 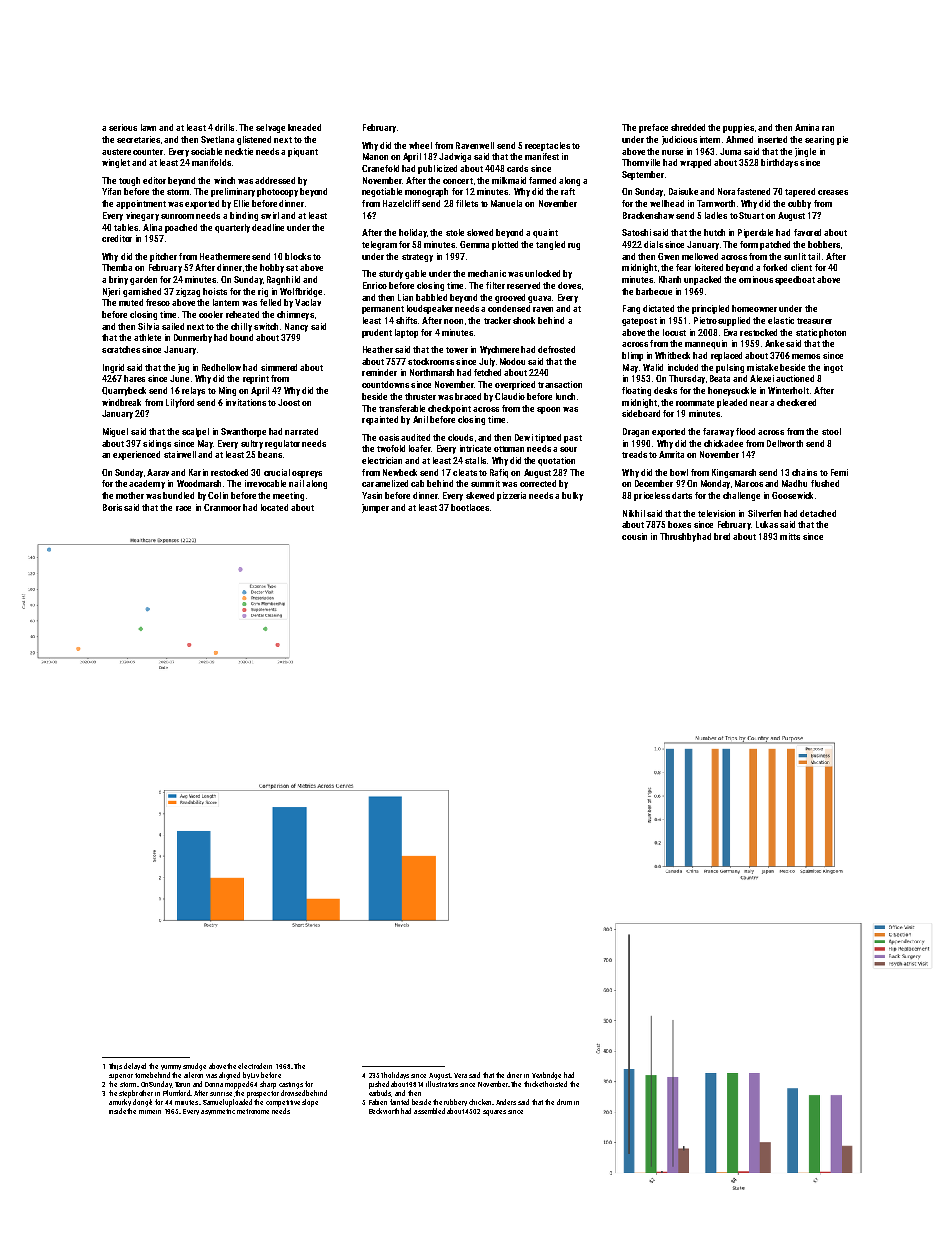 What do you see at coordinates (678, 537) in the document?
I see `Thrushby` at bounding box center [678, 537].
